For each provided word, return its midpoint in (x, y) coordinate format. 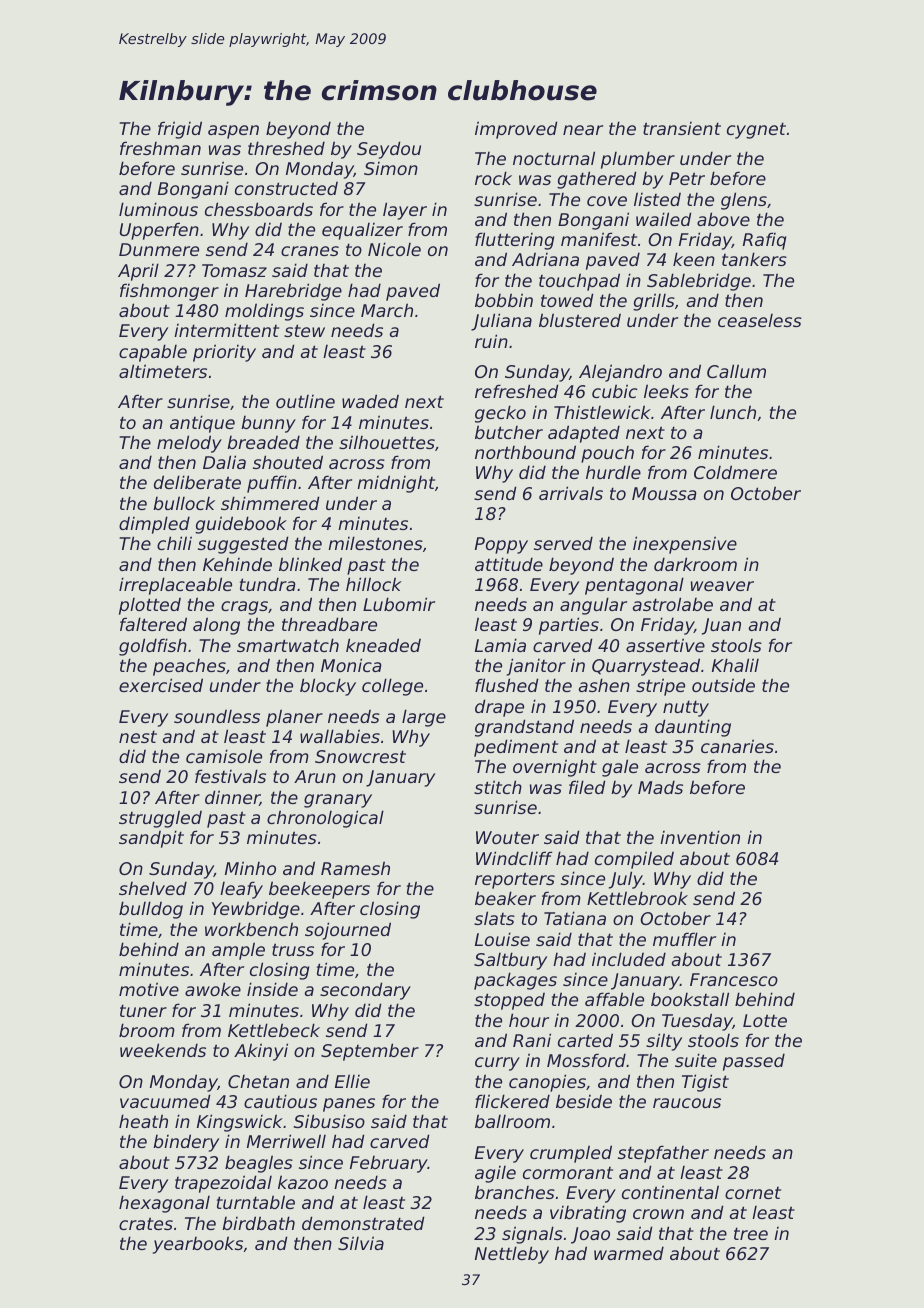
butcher (509, 432)
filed (587, 787)
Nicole (394, 249)
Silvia (361, 1243)
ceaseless (760, 320)
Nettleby (512, 1255)
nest (138, 736)
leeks (666, 391)
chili (174, 543)
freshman (160, 148)
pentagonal (634, 586)
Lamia (500, 645)
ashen (604, 685)
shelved (153, 888)
